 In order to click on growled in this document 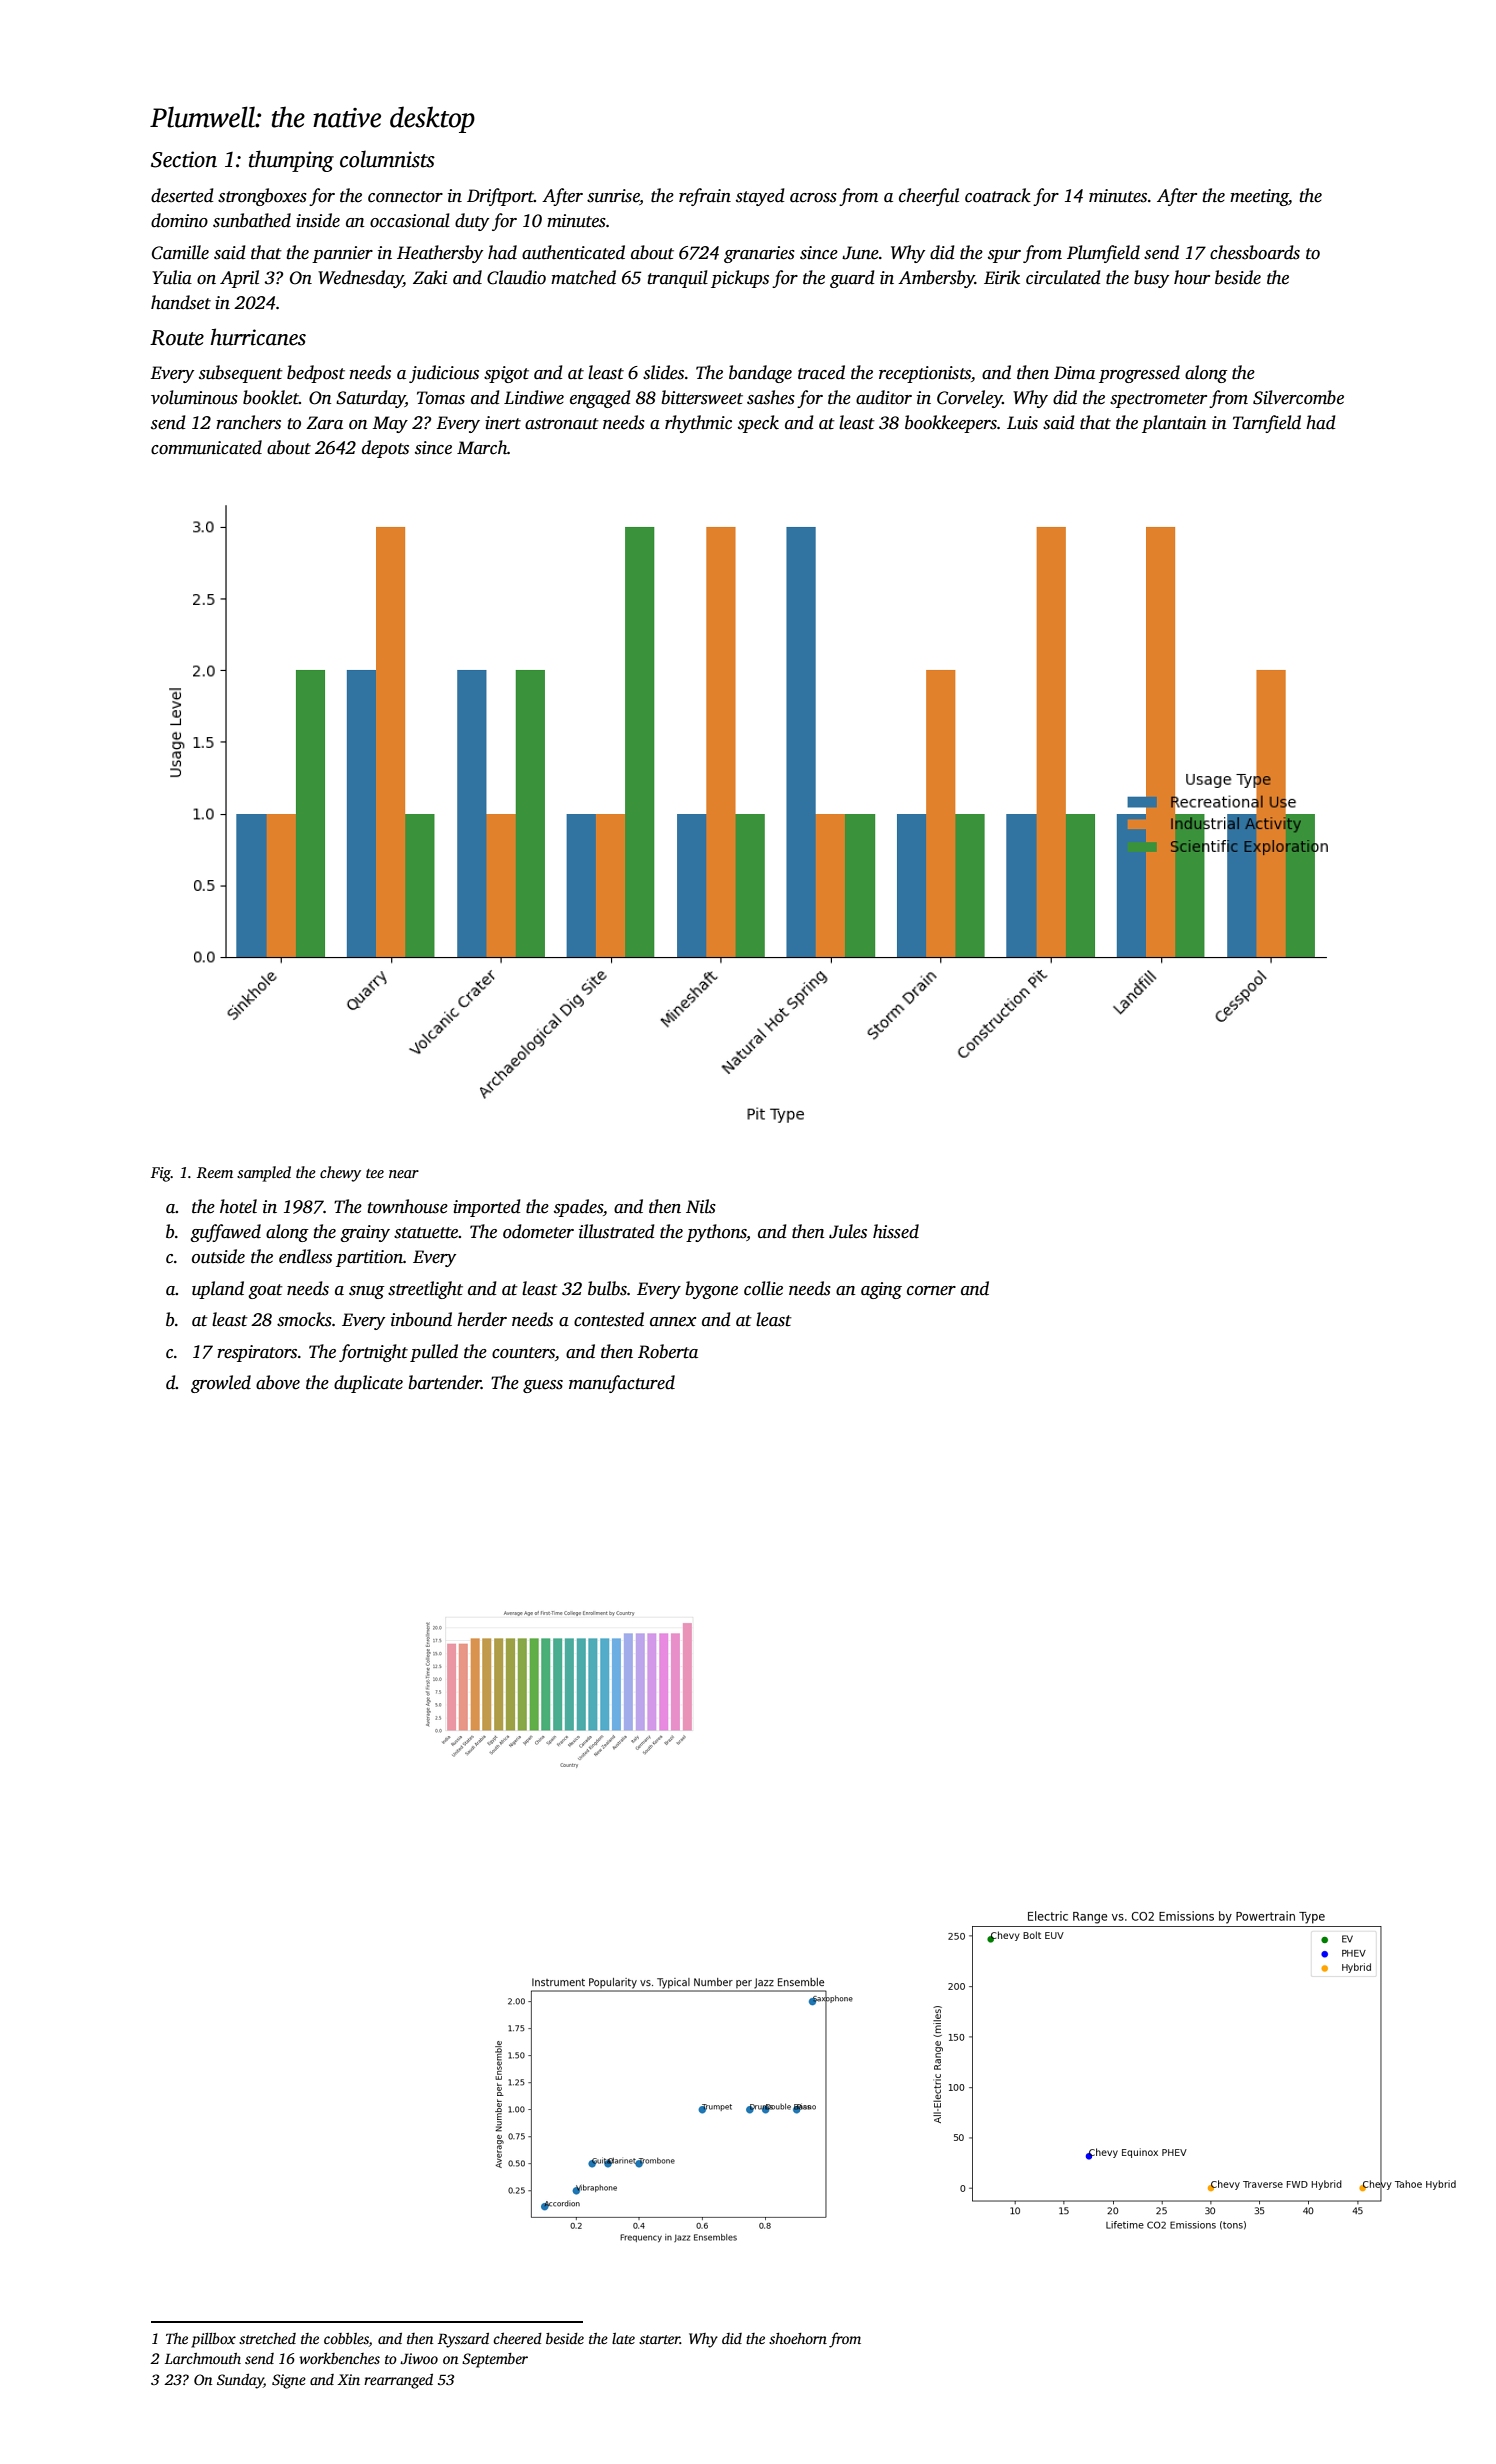, I will do `click(221, 1384)`.
